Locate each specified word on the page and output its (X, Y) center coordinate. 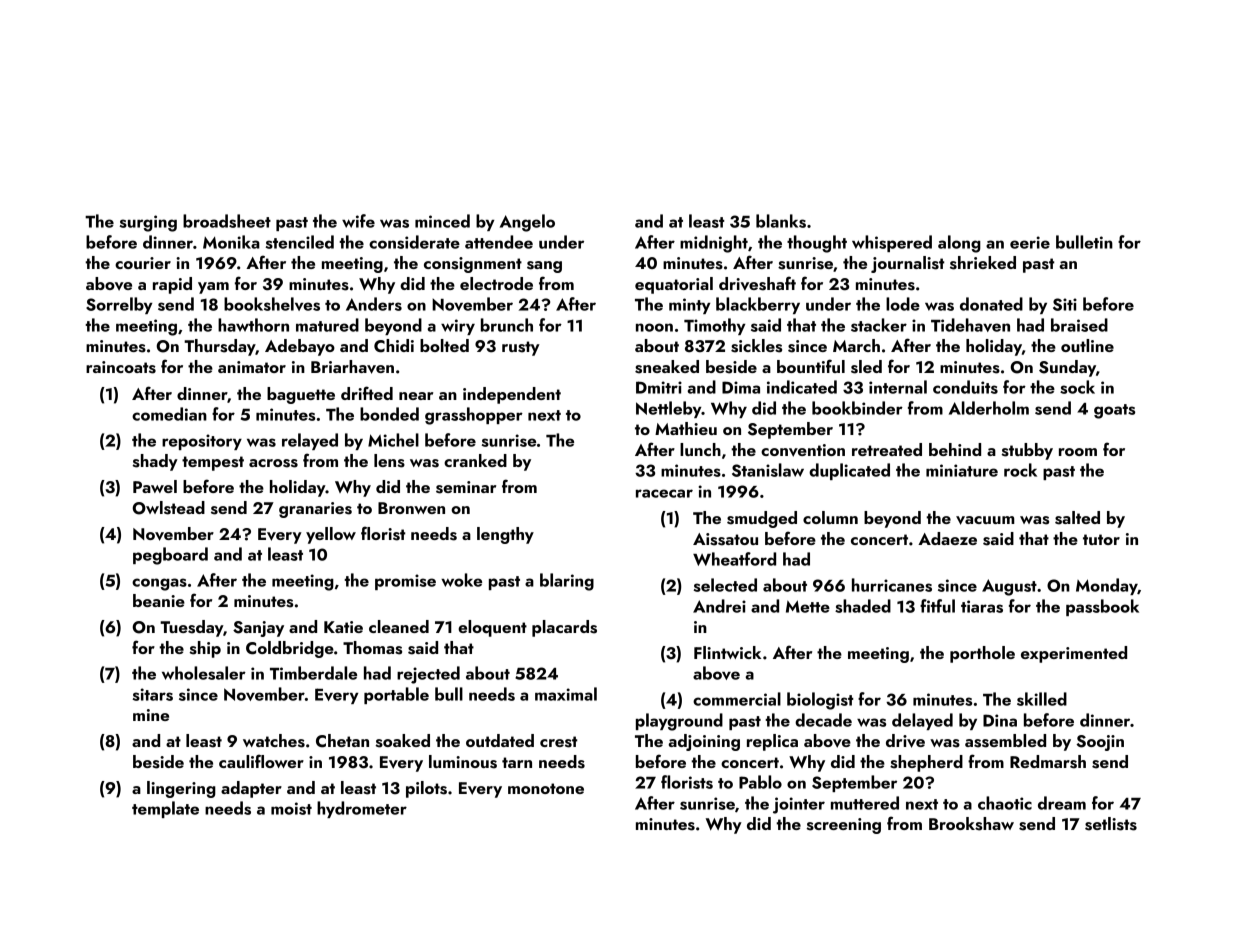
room (1078, 452)
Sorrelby (119, 305)
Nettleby (669, 409)
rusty (521, 348)
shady (155, 462)
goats (1114, 411)
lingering (181, 789)
